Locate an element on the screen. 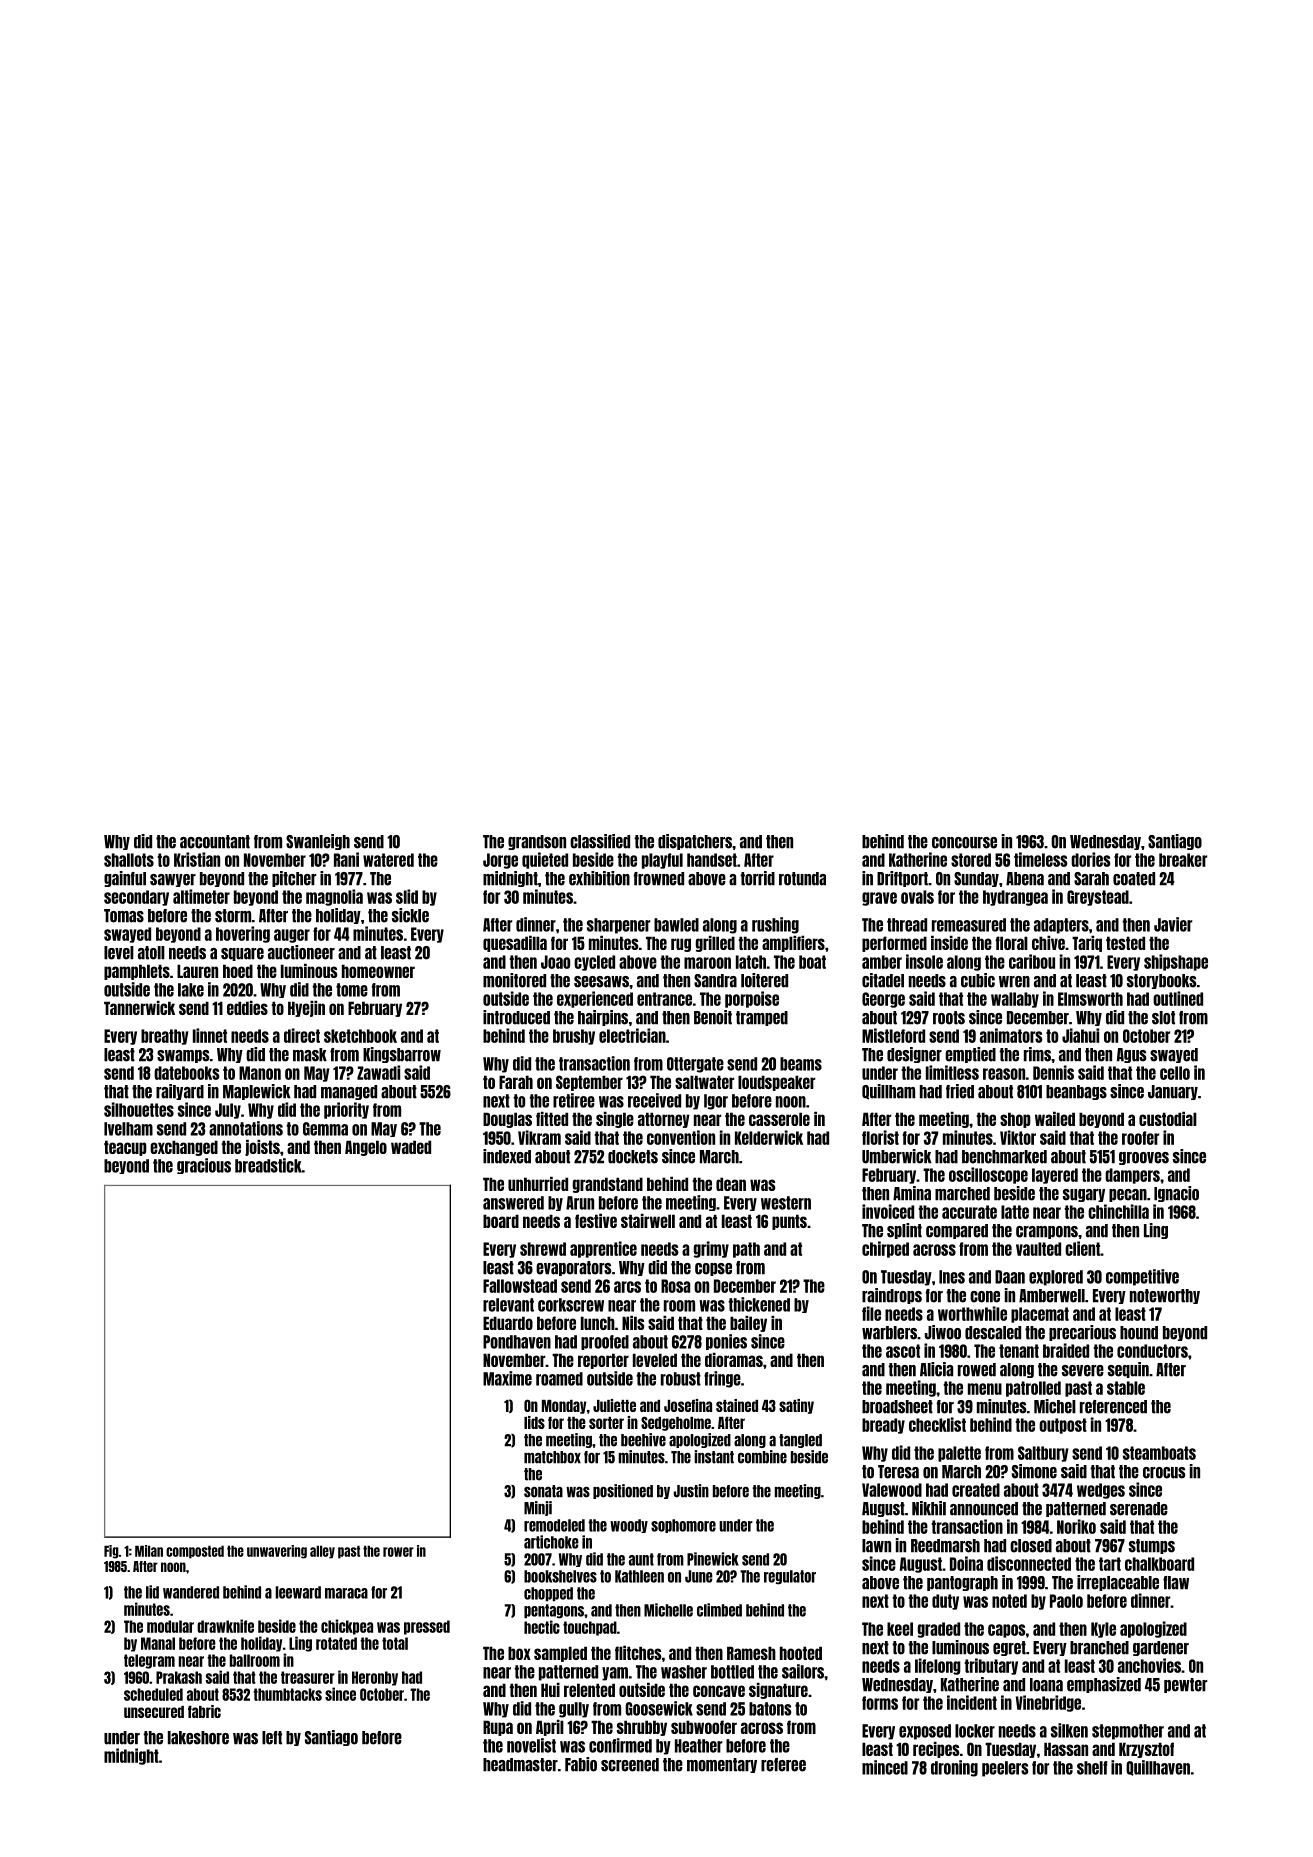  Milan is located at coordinates (149, 1551).
